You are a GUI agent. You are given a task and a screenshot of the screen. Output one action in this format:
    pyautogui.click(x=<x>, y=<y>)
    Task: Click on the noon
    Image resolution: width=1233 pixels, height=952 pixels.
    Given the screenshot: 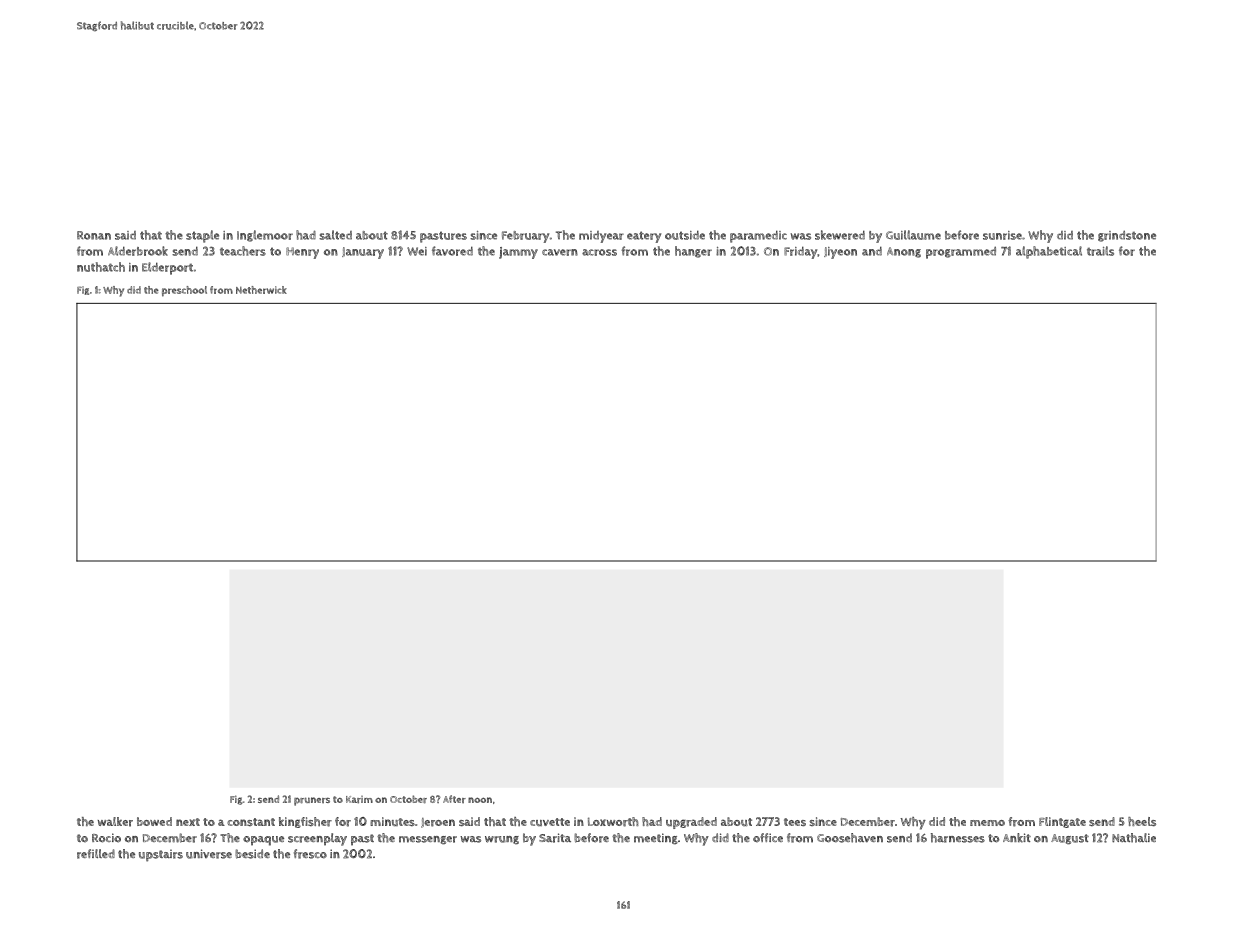 What is the action you would take?
    pyautogui.click(x=480, y=800)
